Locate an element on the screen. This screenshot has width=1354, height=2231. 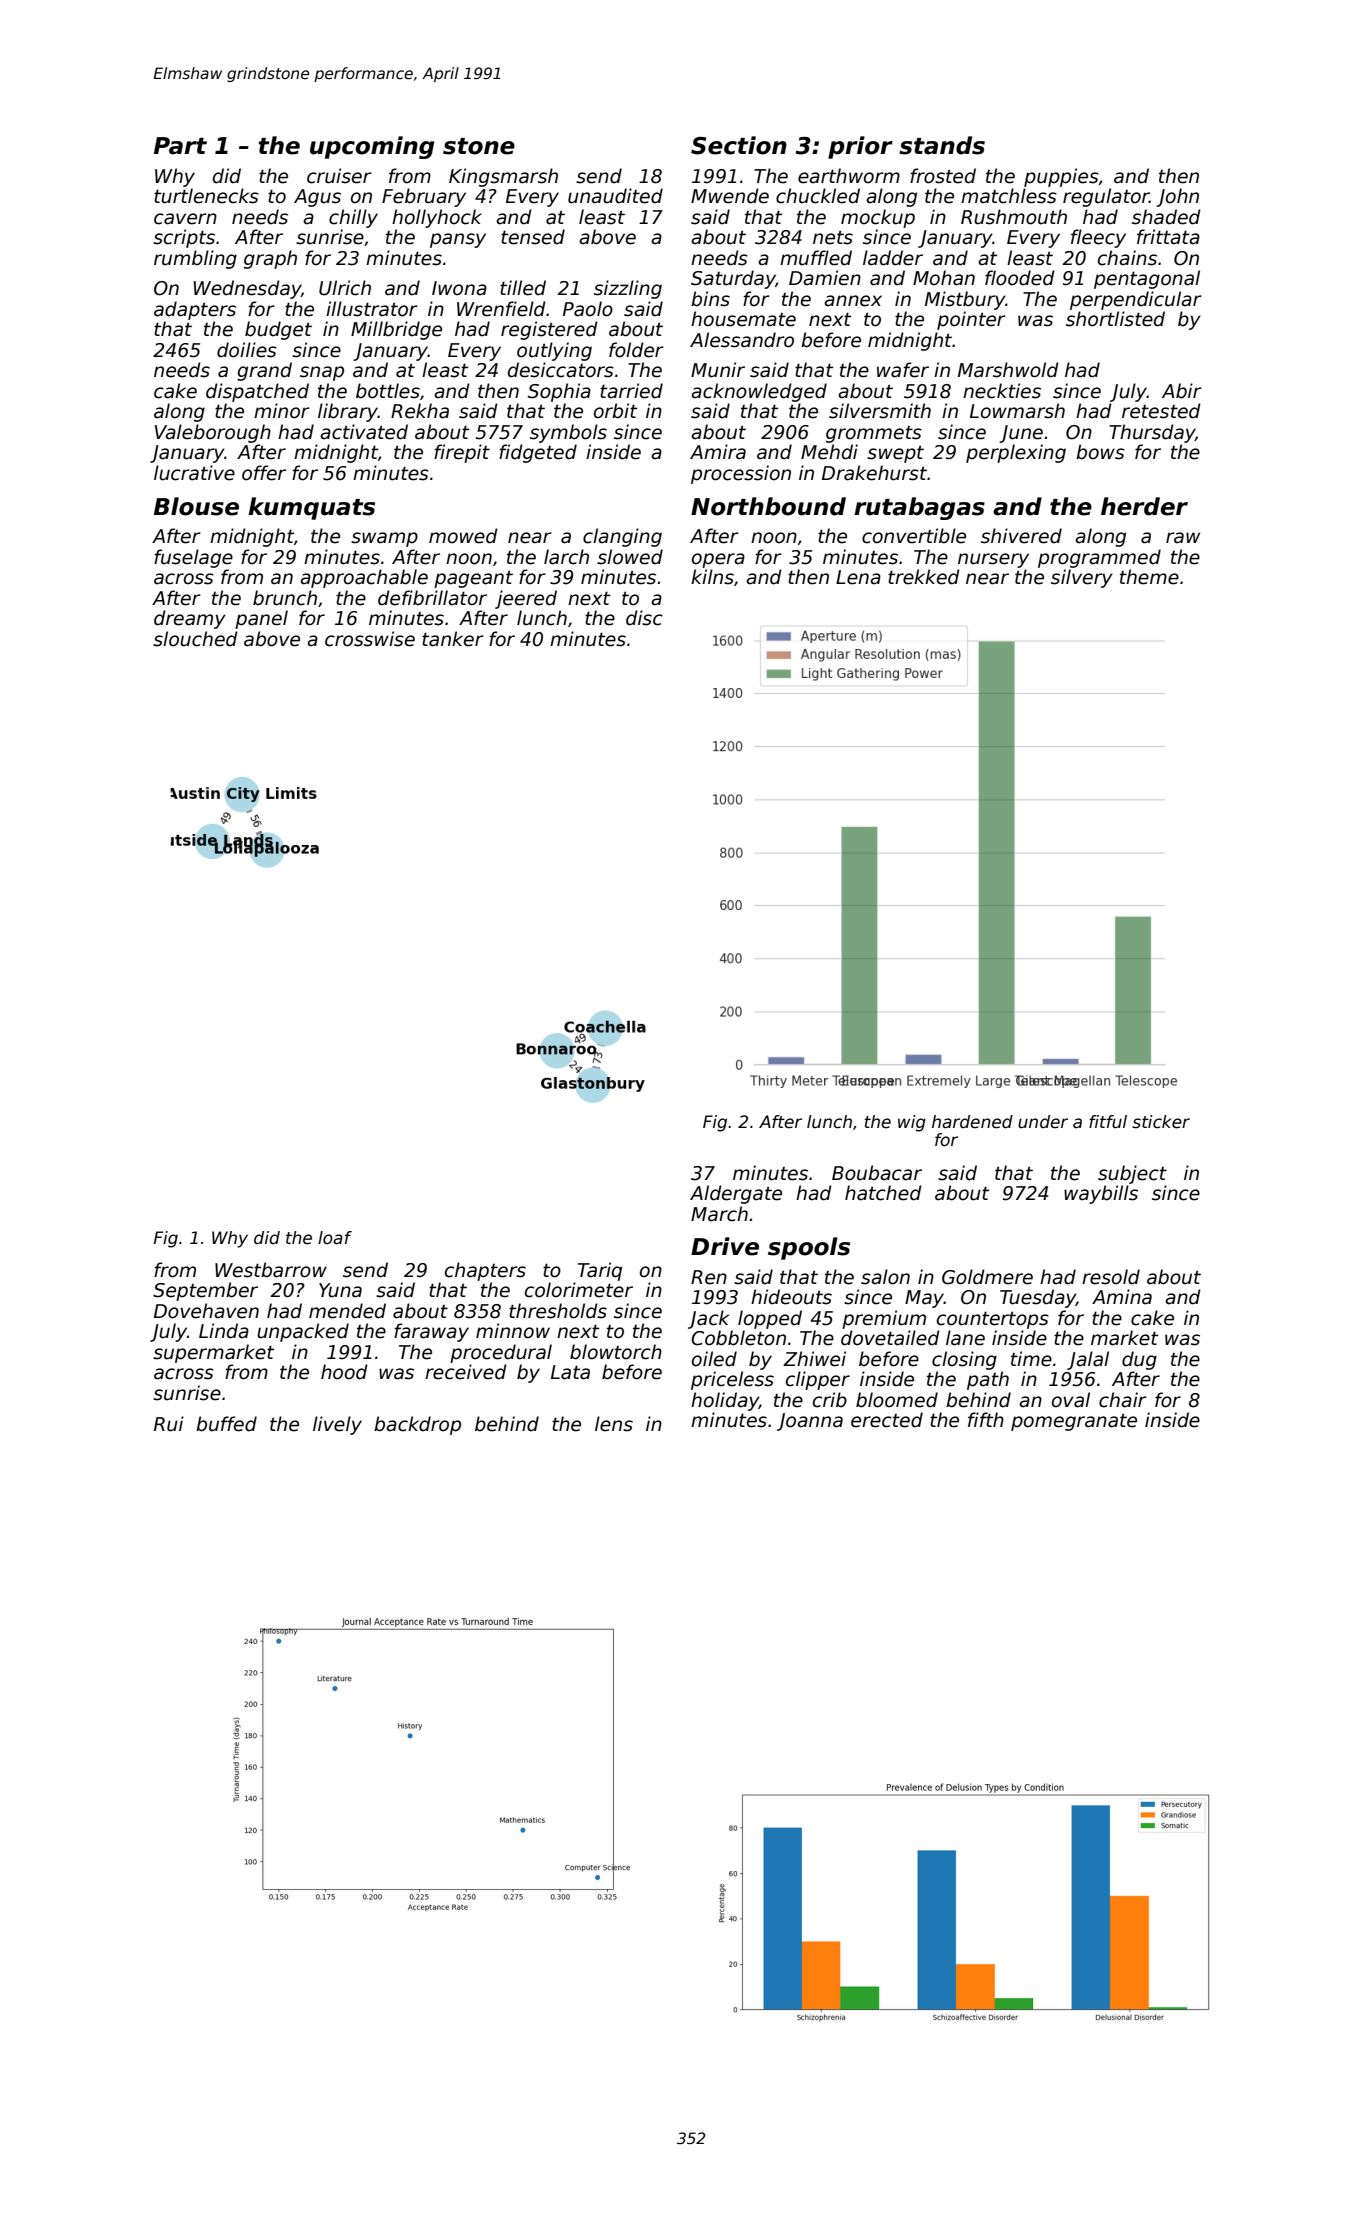
Aldergate is located at coordinates (736, 1194).
